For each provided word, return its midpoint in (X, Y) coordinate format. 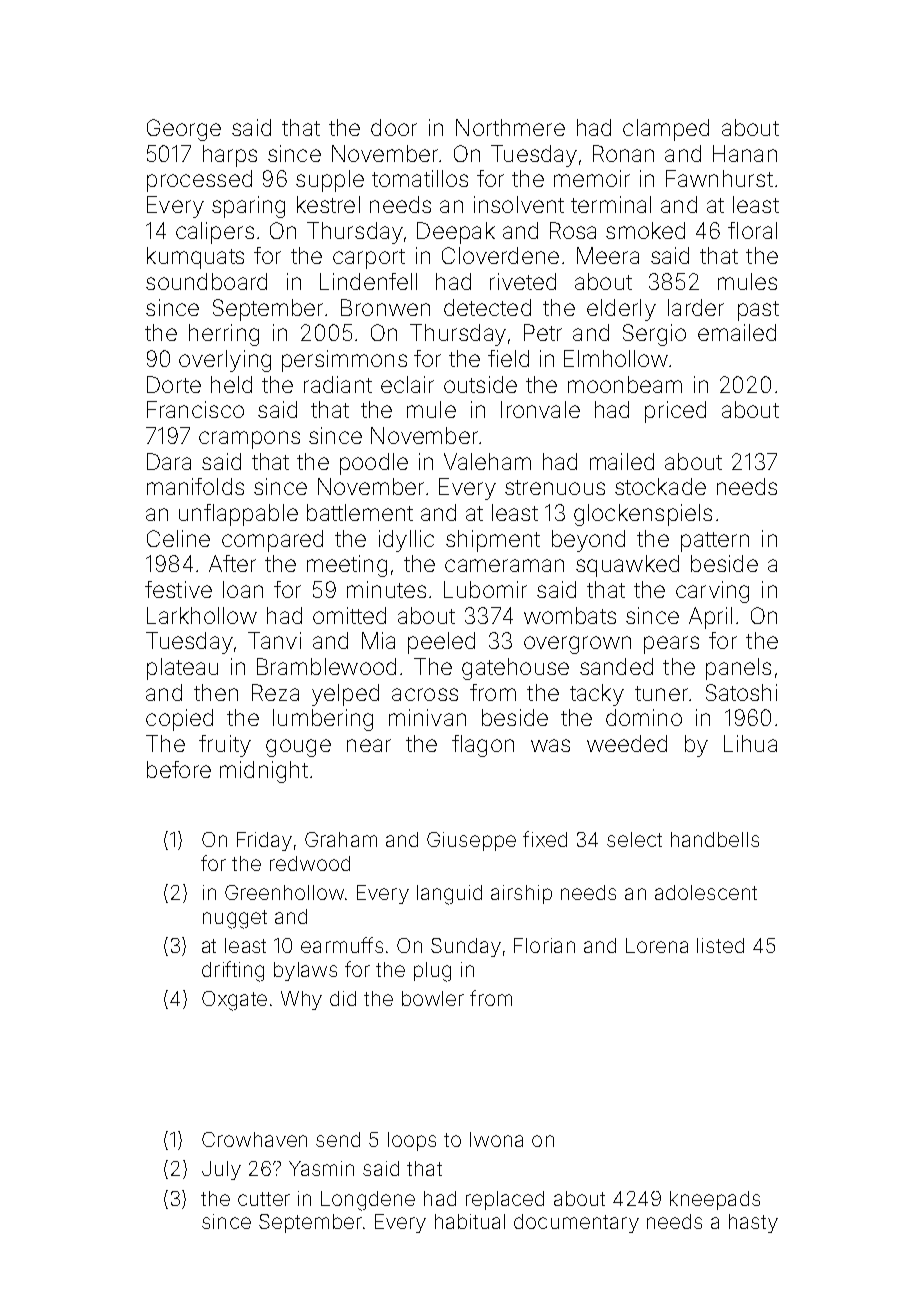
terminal (611, 204)
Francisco (195, 409)
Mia (378, 640)
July (221, 1170)
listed (720, 945)
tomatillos (420, 178)
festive (178, 589)
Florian (544, 945)
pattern (715, 542)
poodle (374, 464)
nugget (235, 919)
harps (230, 156)
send (338, 1139)
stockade (660, 486)
